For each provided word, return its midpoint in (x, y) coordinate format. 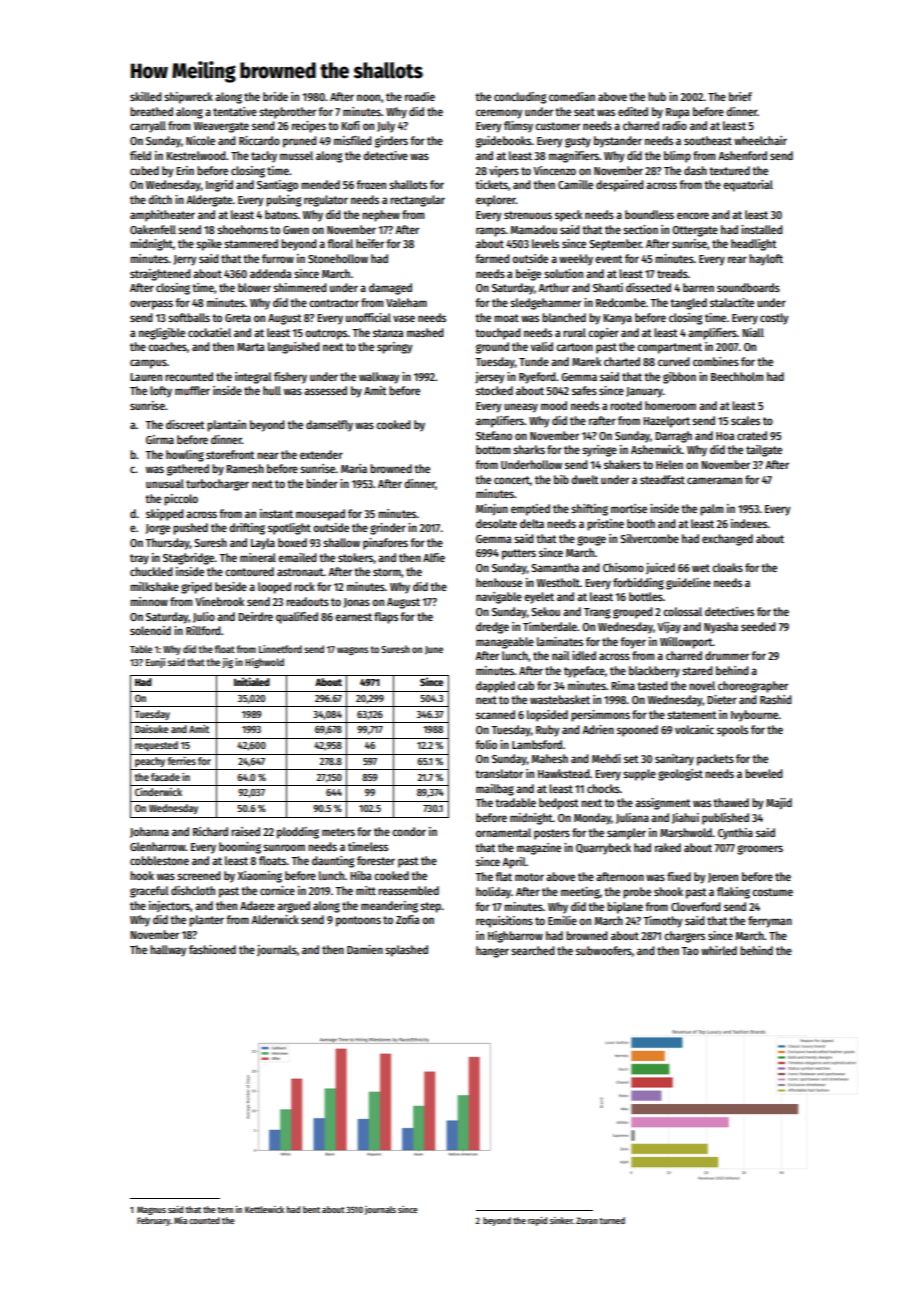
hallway (168, 951)
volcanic (694, 729)
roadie (420, 96)
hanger (492, 952)
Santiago (277, 186)
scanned (495, 714)
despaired (620, 186)
